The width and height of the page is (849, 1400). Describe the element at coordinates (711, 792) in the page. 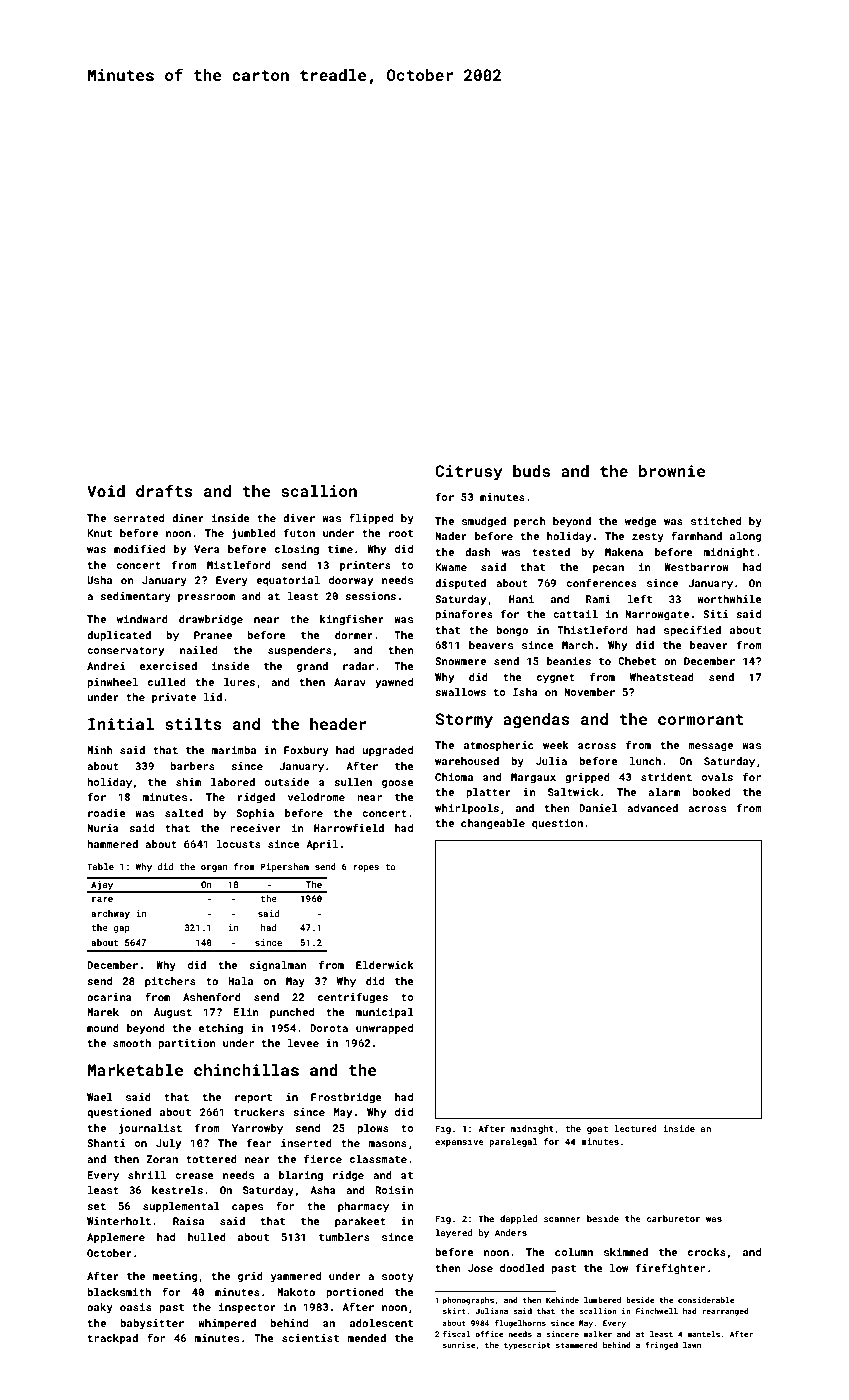

I see `booked` at that location.
